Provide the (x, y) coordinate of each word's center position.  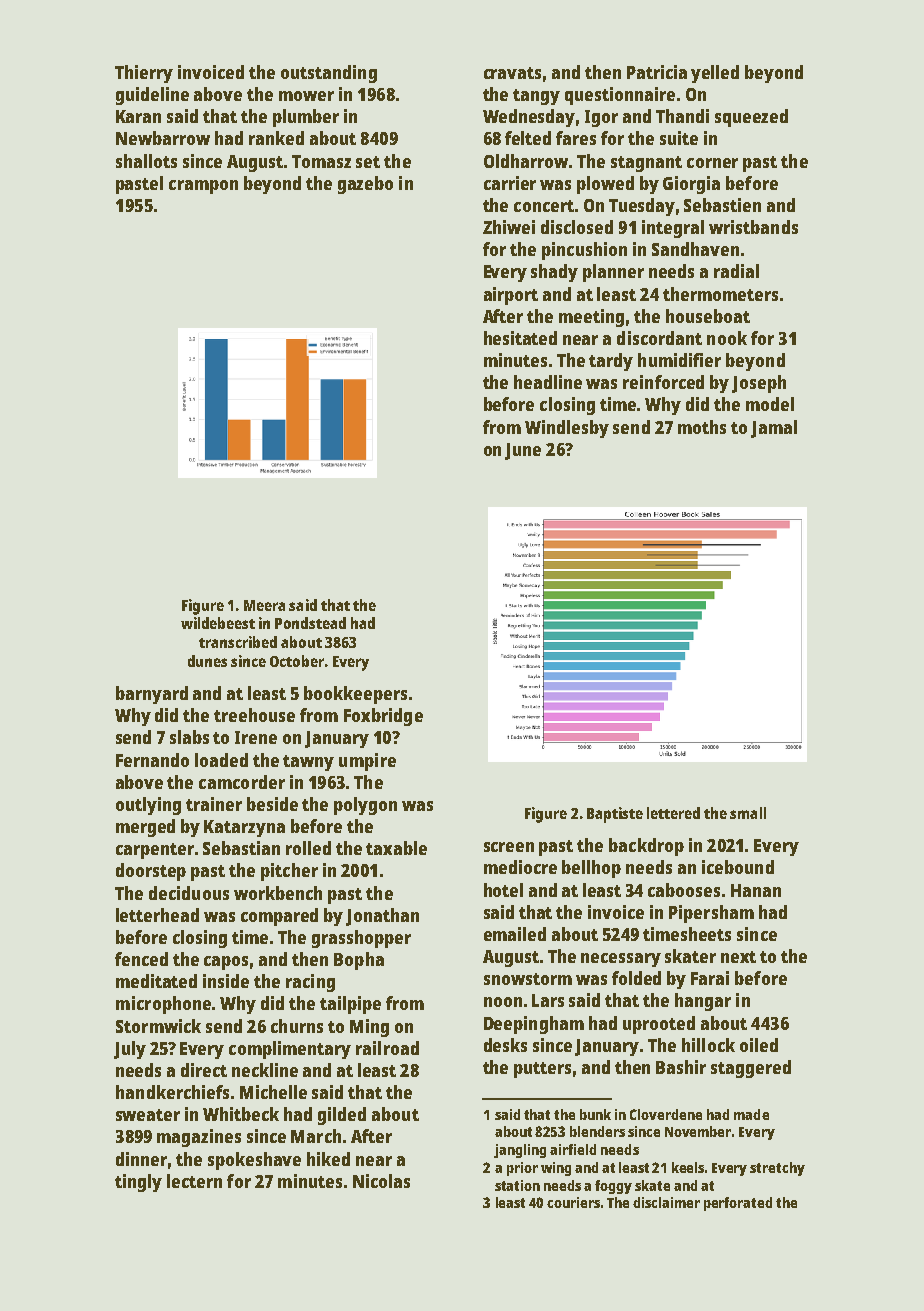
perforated (738, 1204)
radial (736, 271)
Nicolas (381, 1181)
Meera (264, 605)
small (748, 813)
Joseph (759, 384)
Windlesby (567, 429)
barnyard (152, 695)
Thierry (144, 74)
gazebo (365, 185)
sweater (148, 1115)
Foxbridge (383, 717)
